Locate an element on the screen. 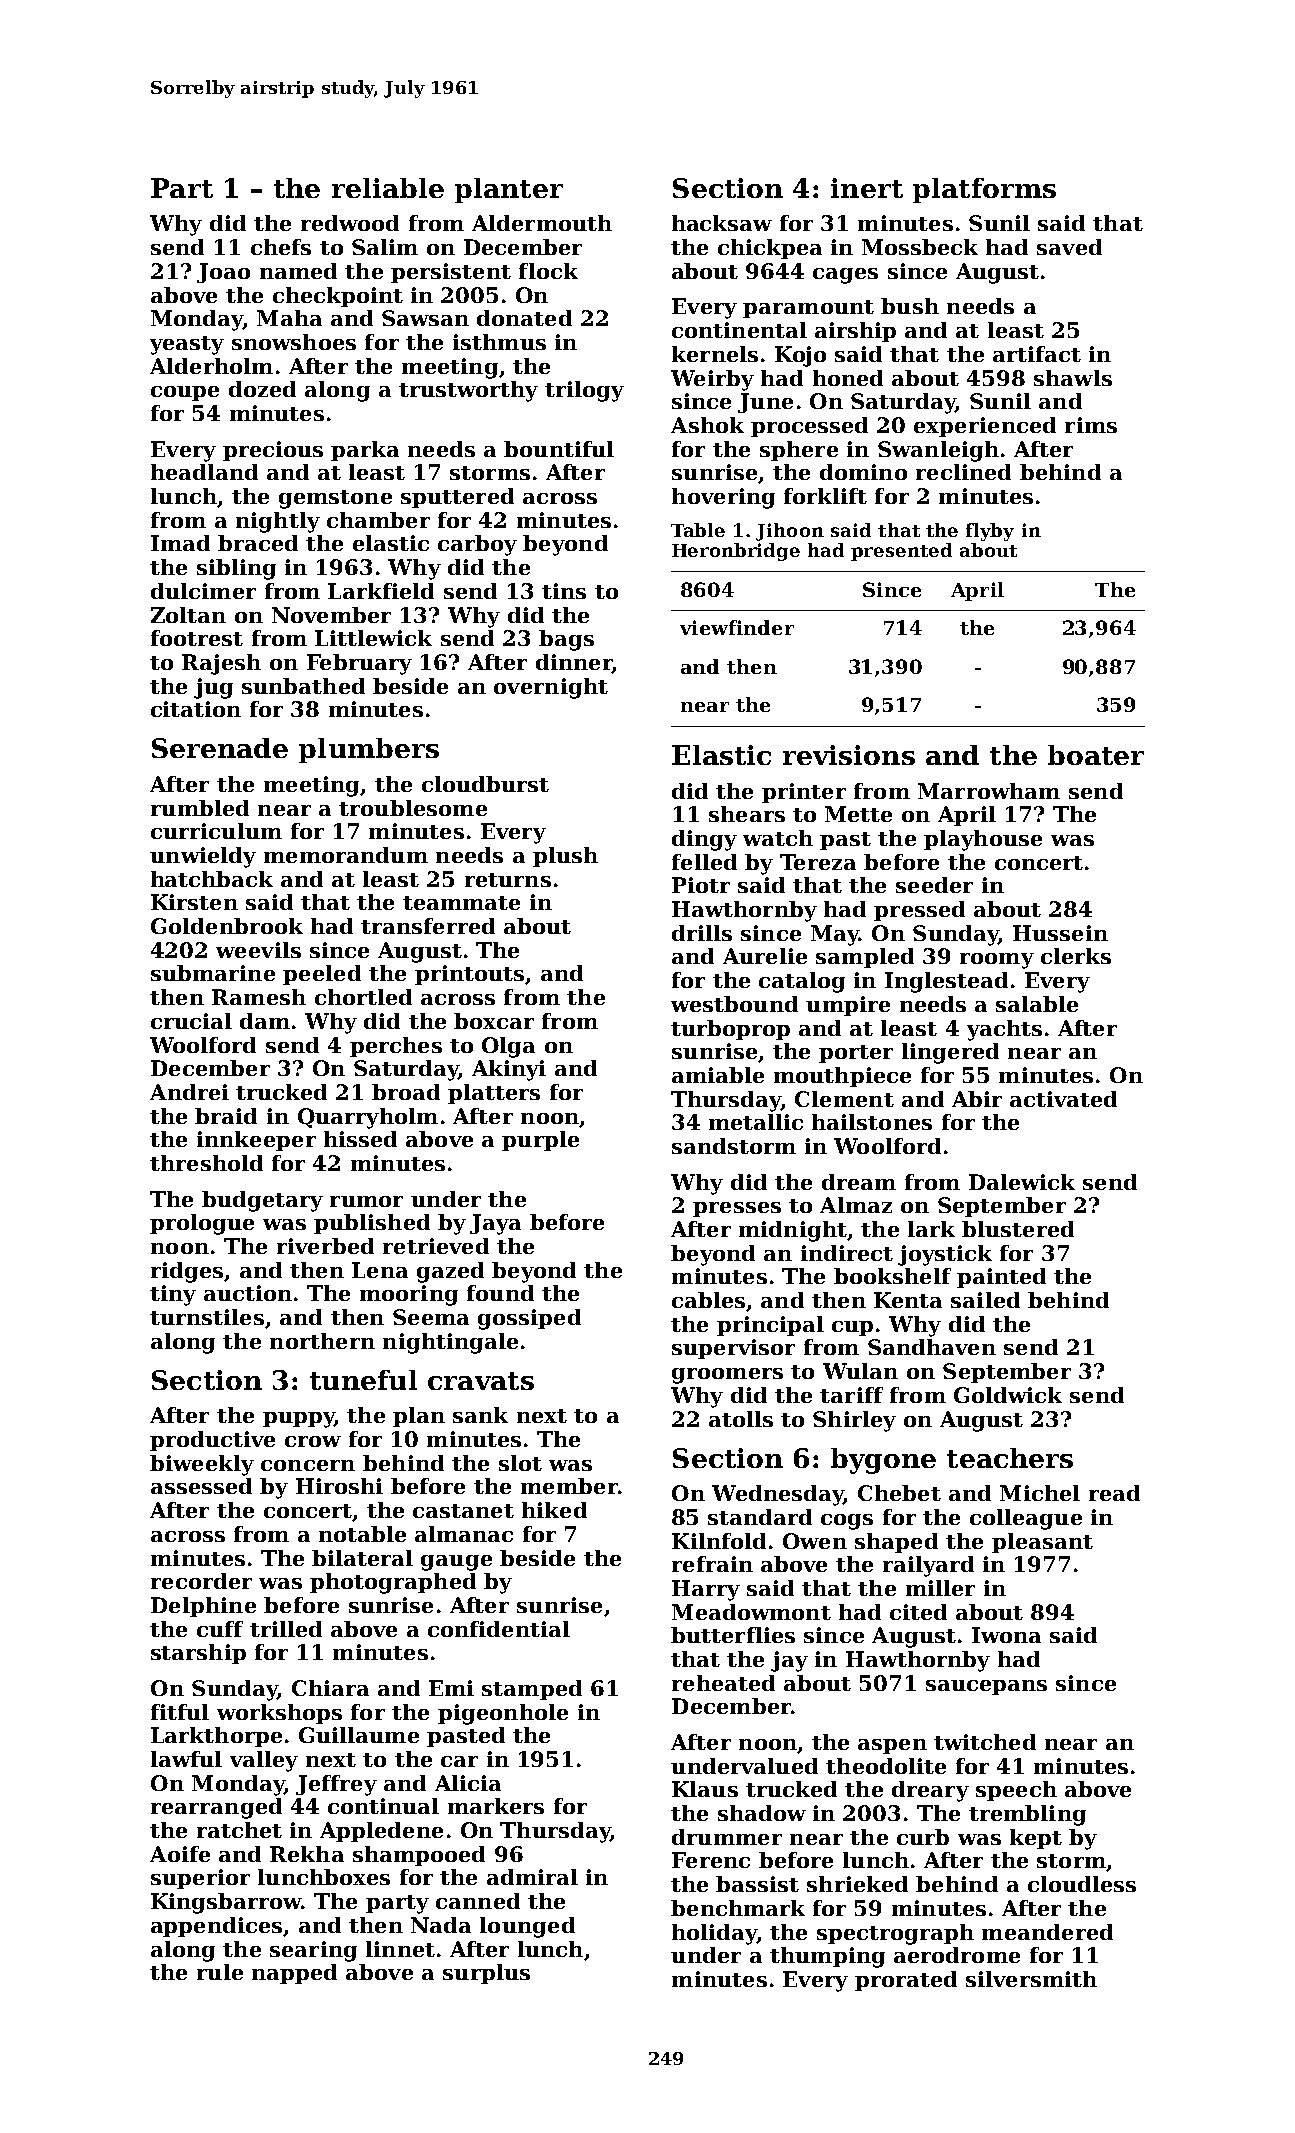 The height and width of the screenshot is (2133, 1295). rims is located at coordinates (1091, 425).
